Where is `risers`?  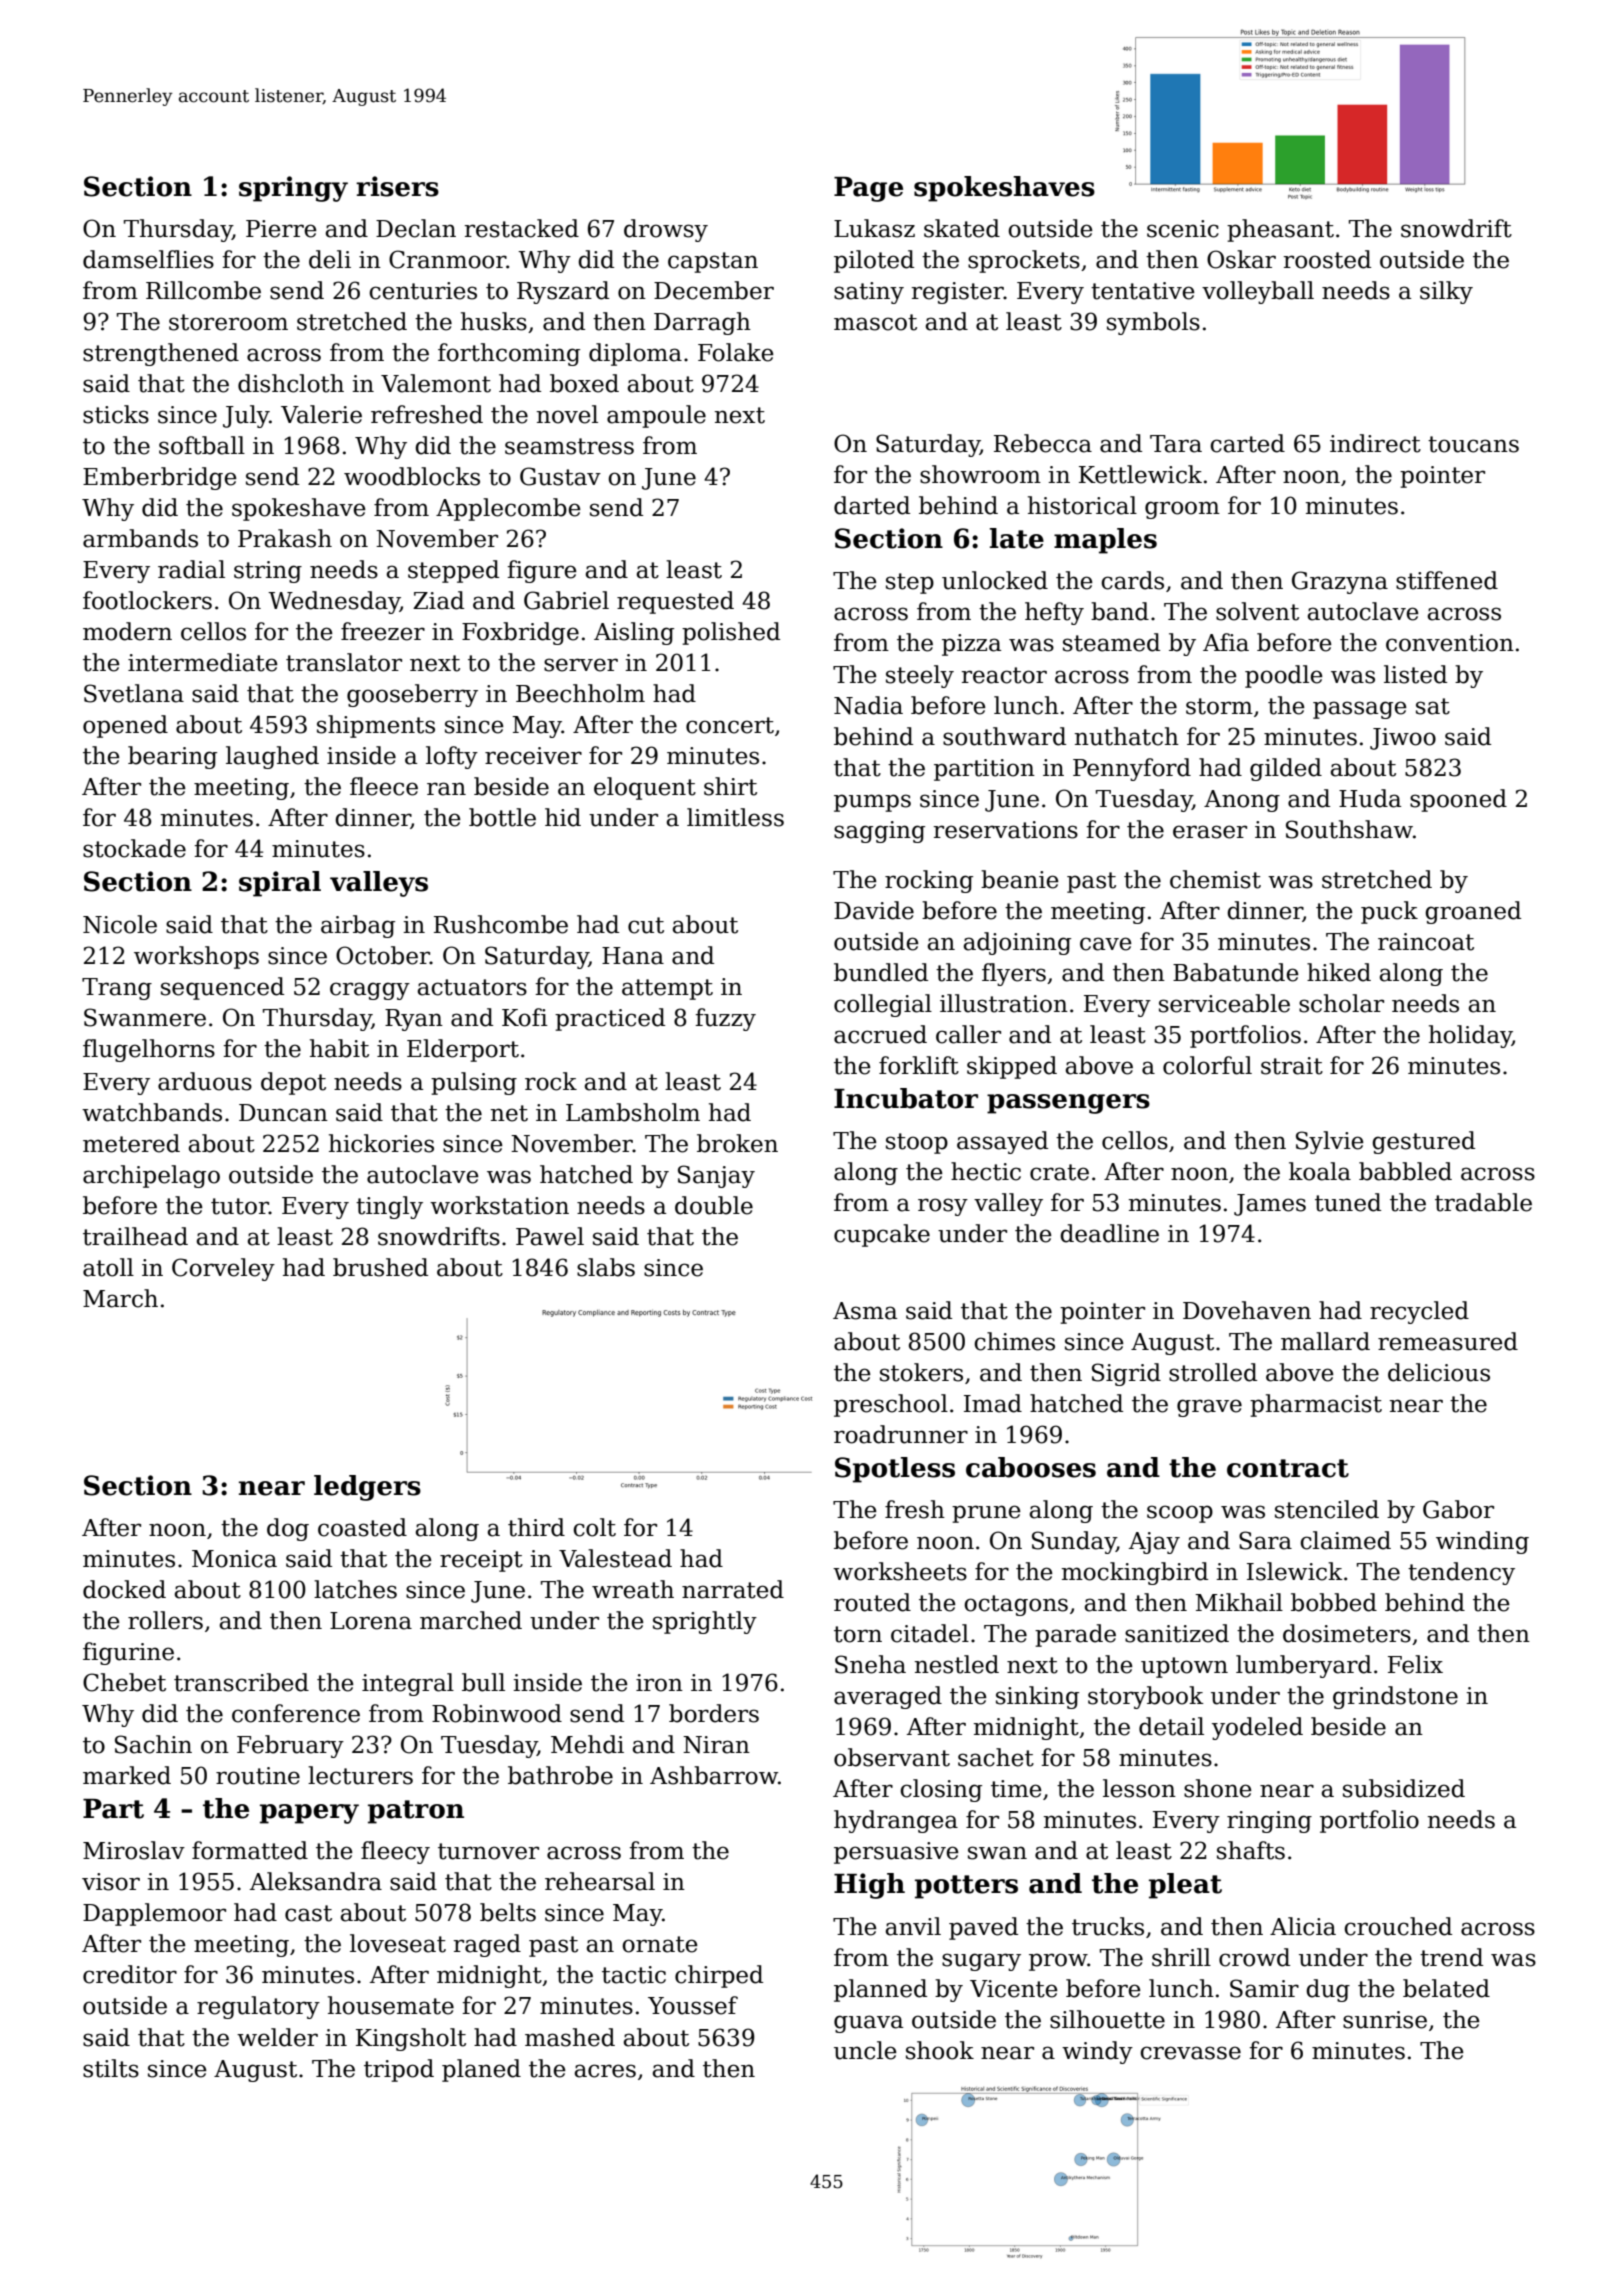
risers is located at coordinates (397, 186).
